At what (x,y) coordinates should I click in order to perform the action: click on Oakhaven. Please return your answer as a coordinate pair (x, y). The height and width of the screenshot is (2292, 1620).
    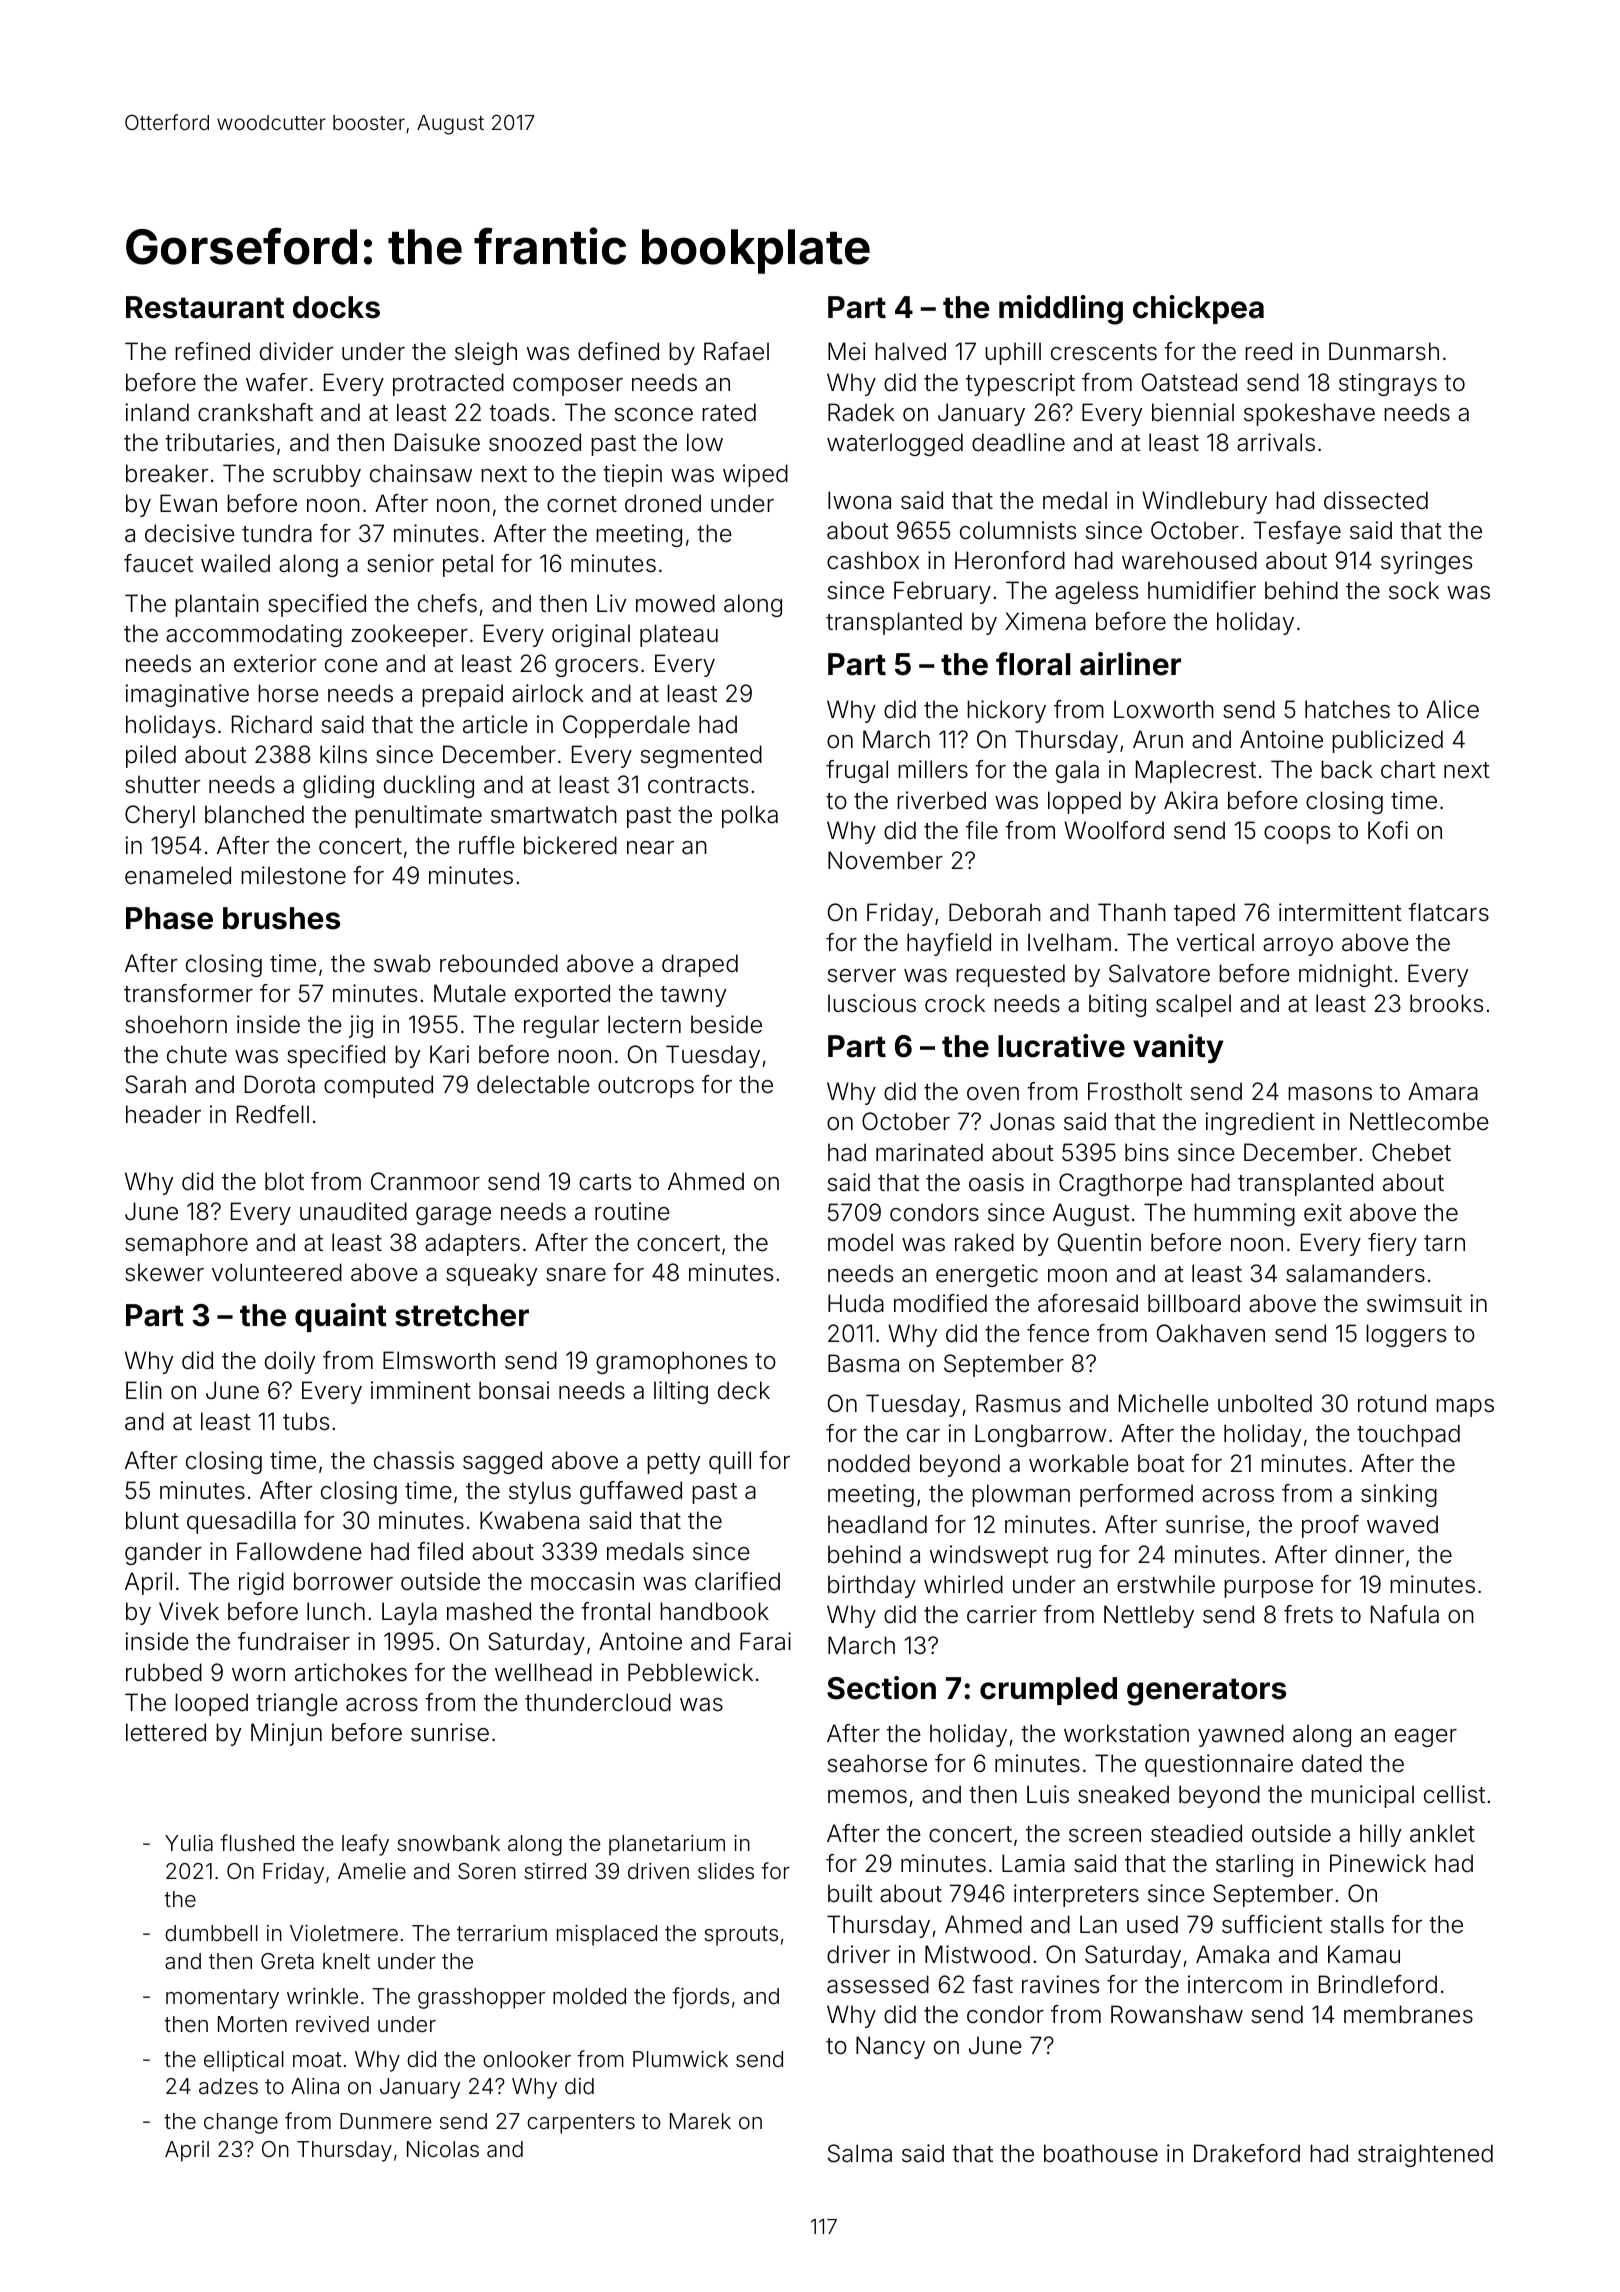
    Looking at the image, I should click on (1211, 1333).
